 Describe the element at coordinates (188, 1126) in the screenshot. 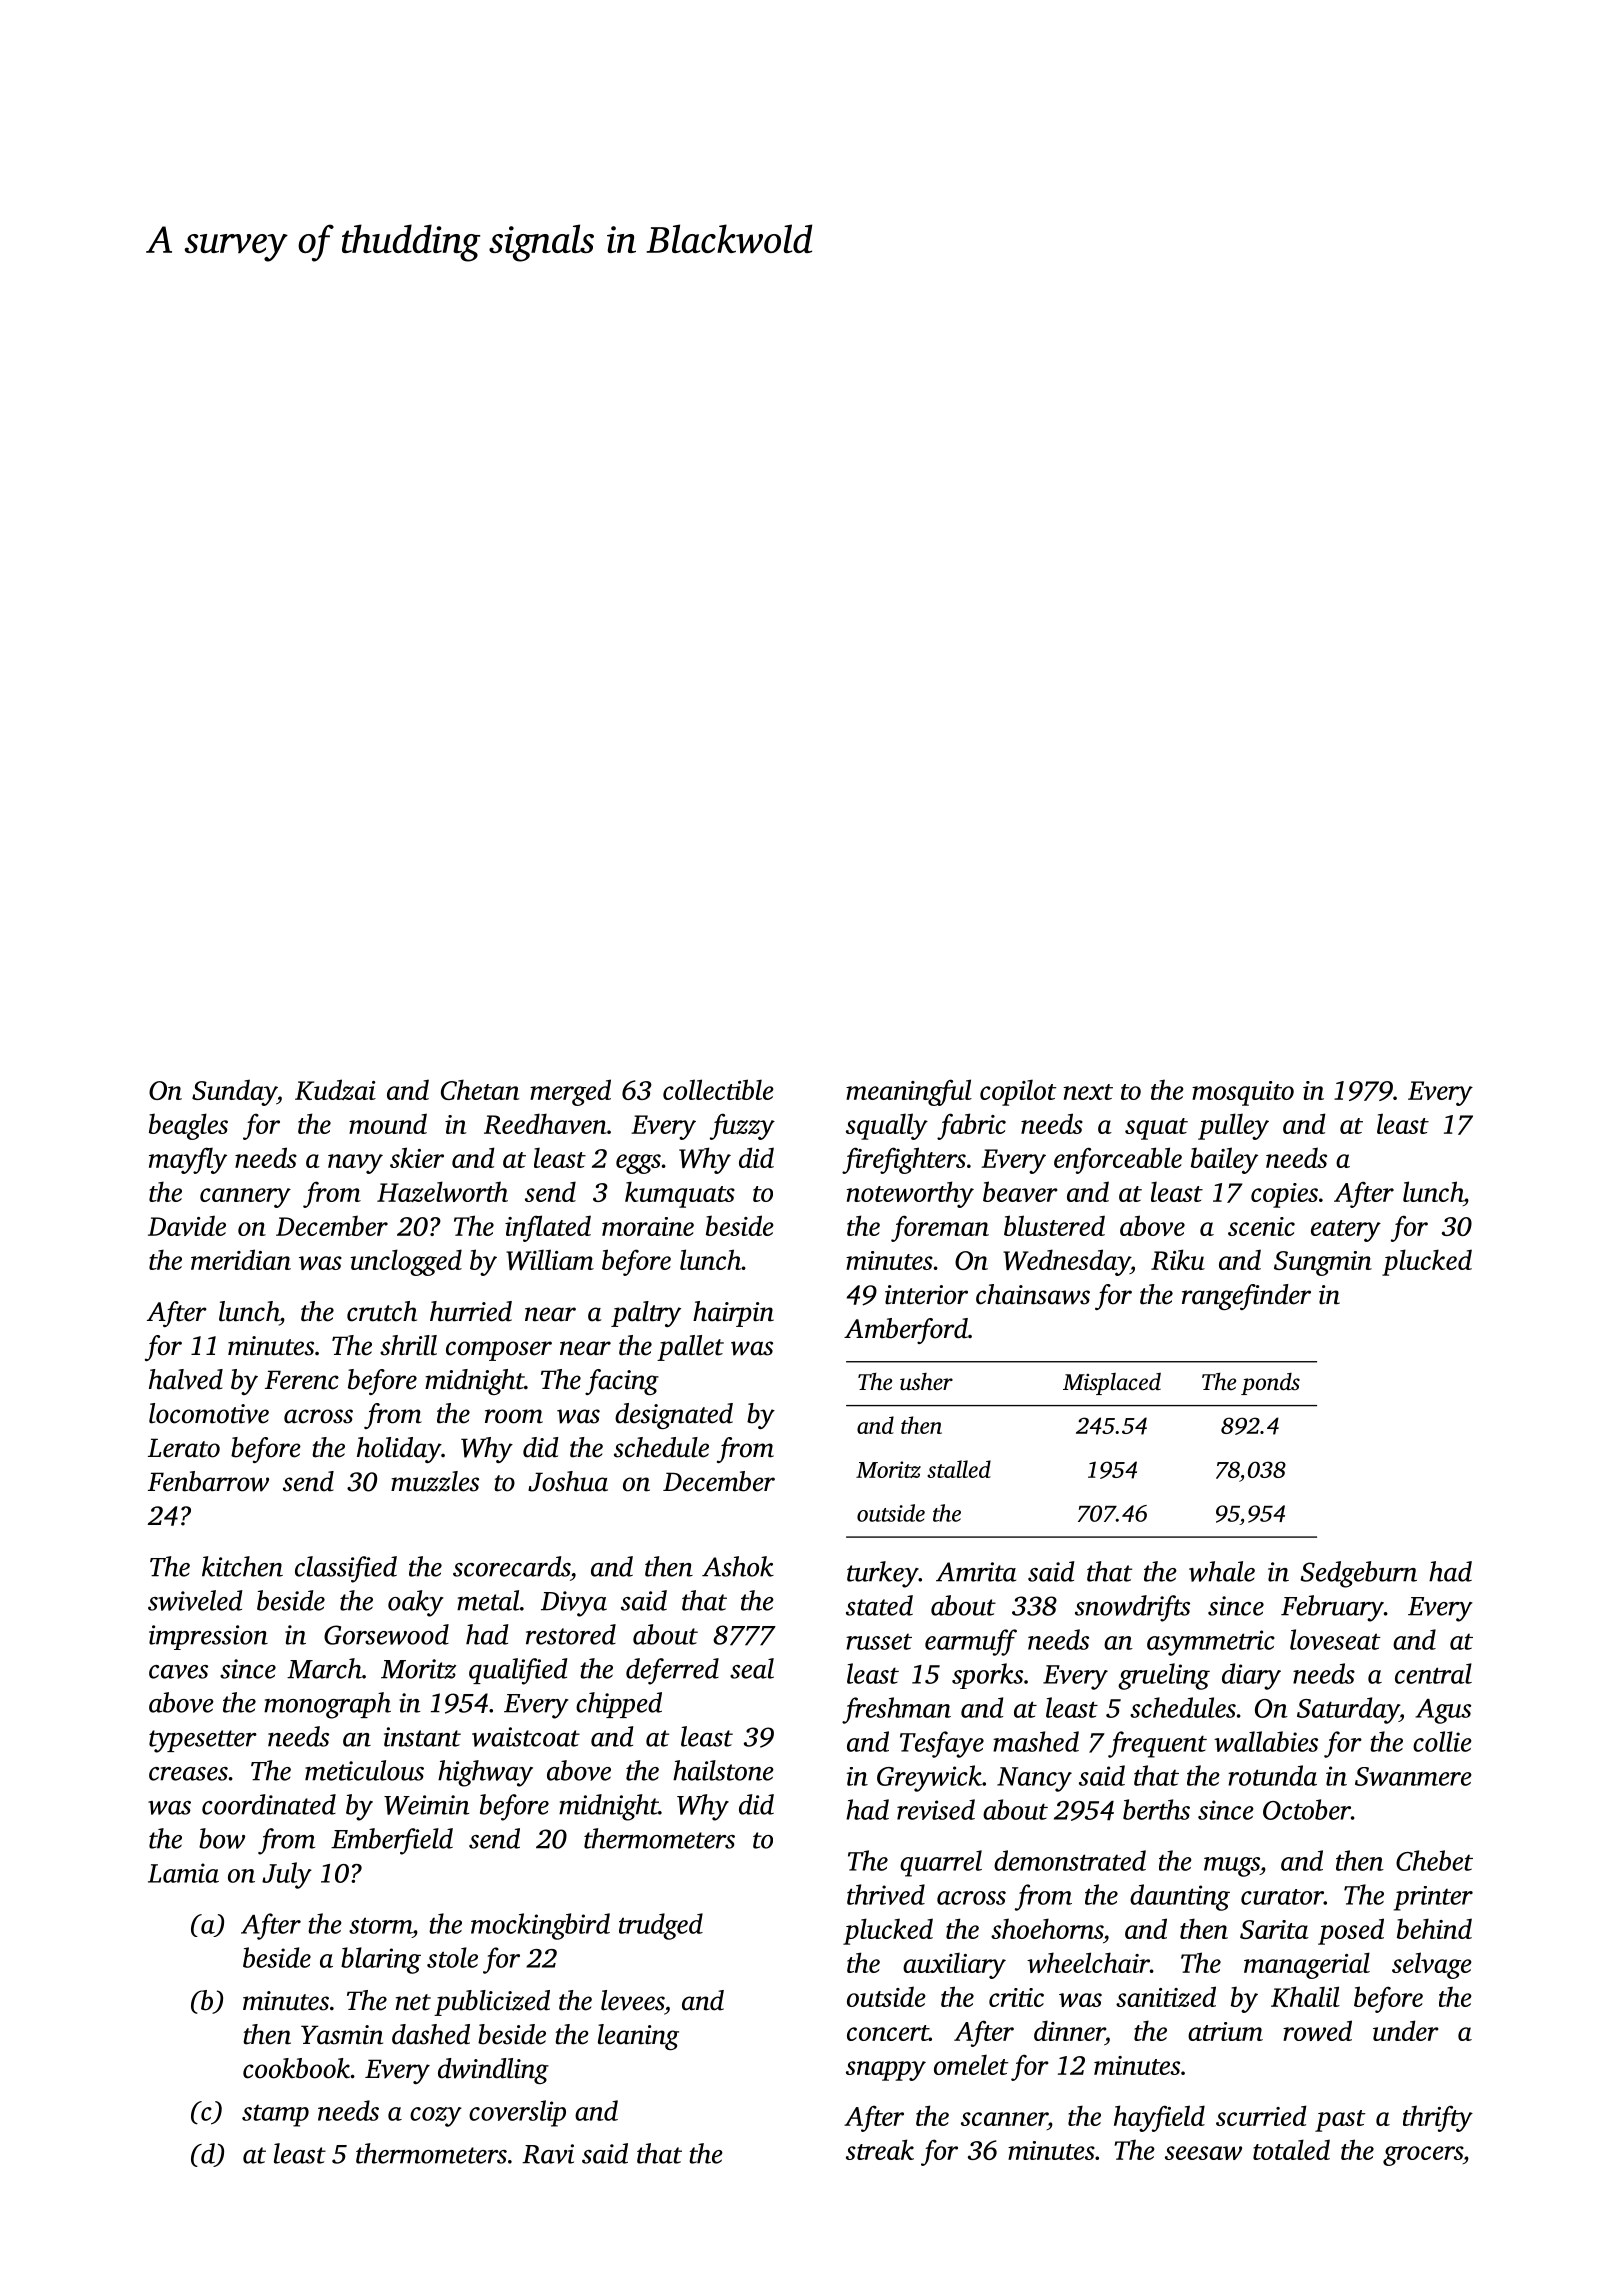

I see `beagles` at that location.
